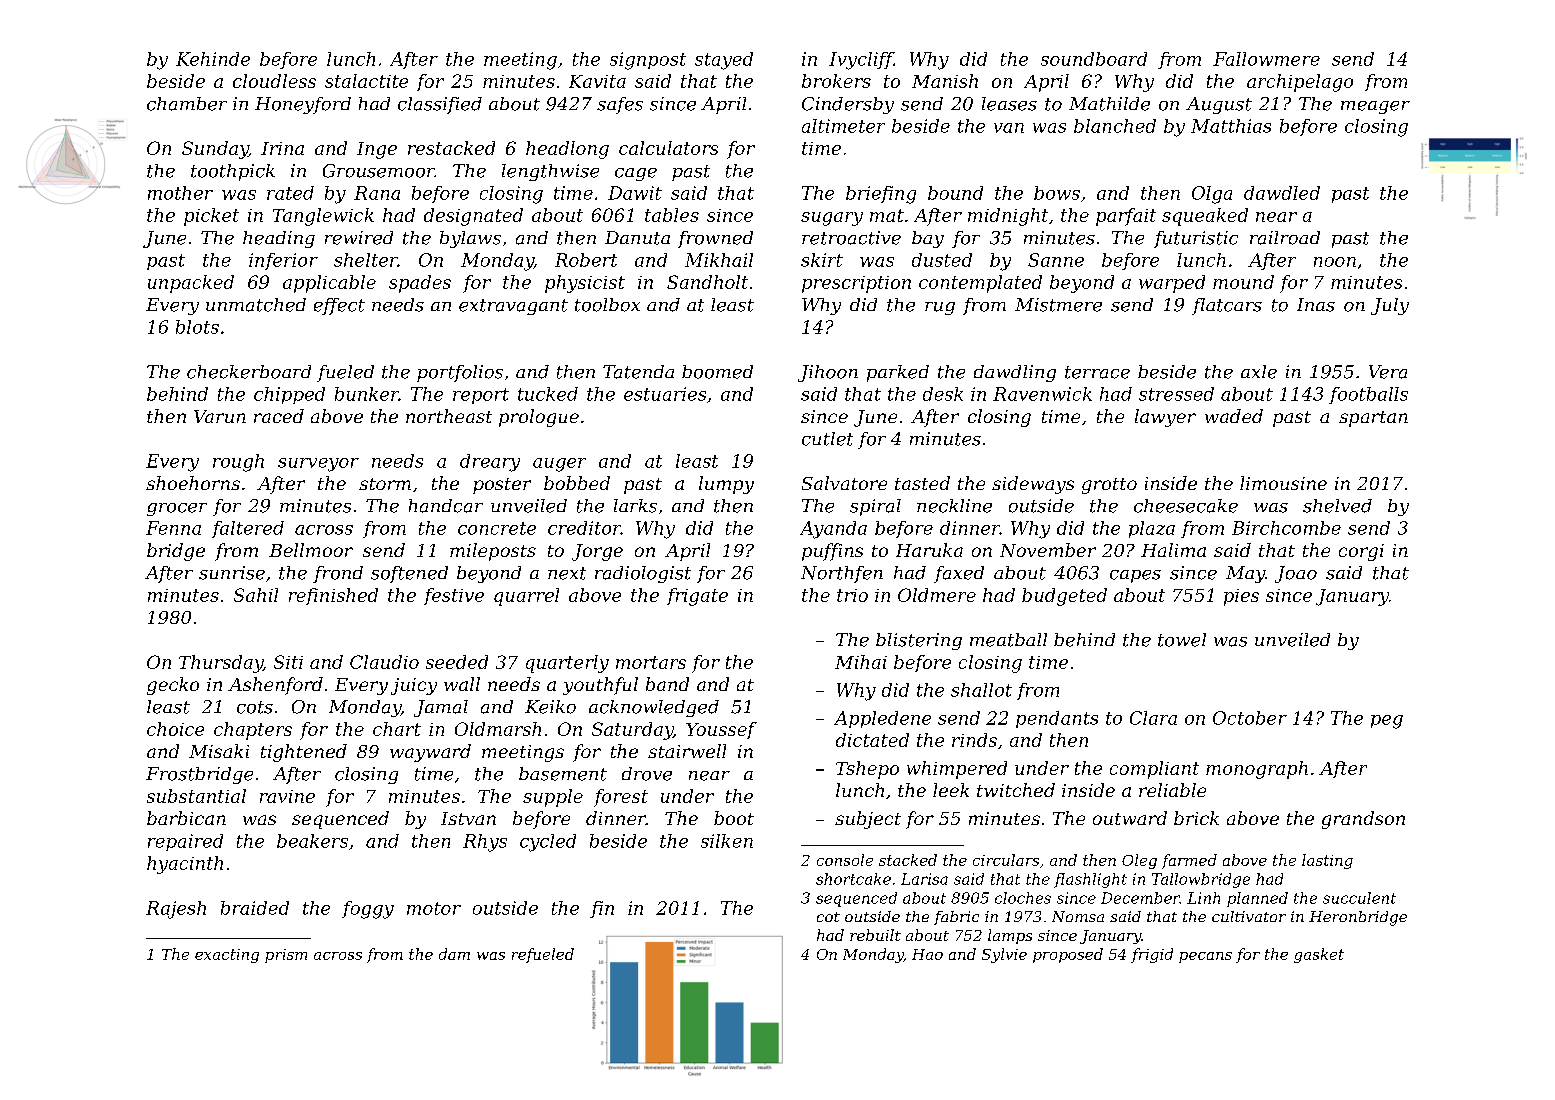 The width and height of the screenshot is (1555, 1100). What do you see at coordinates (460, 373) in the screenshot?
I see `portfolios` at bounding box center [460, 373].
